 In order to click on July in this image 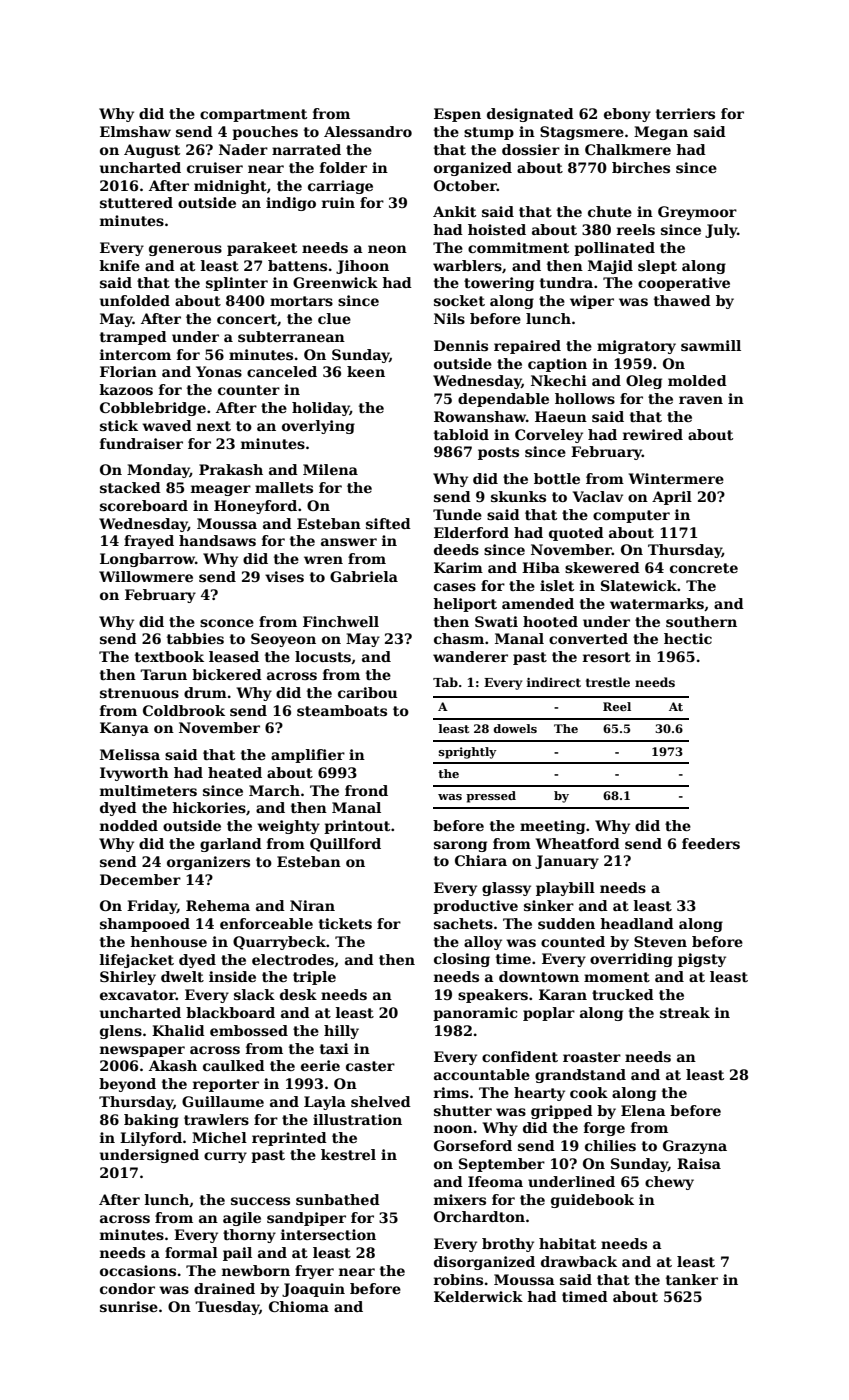, I will do `click(721, 231)`.
